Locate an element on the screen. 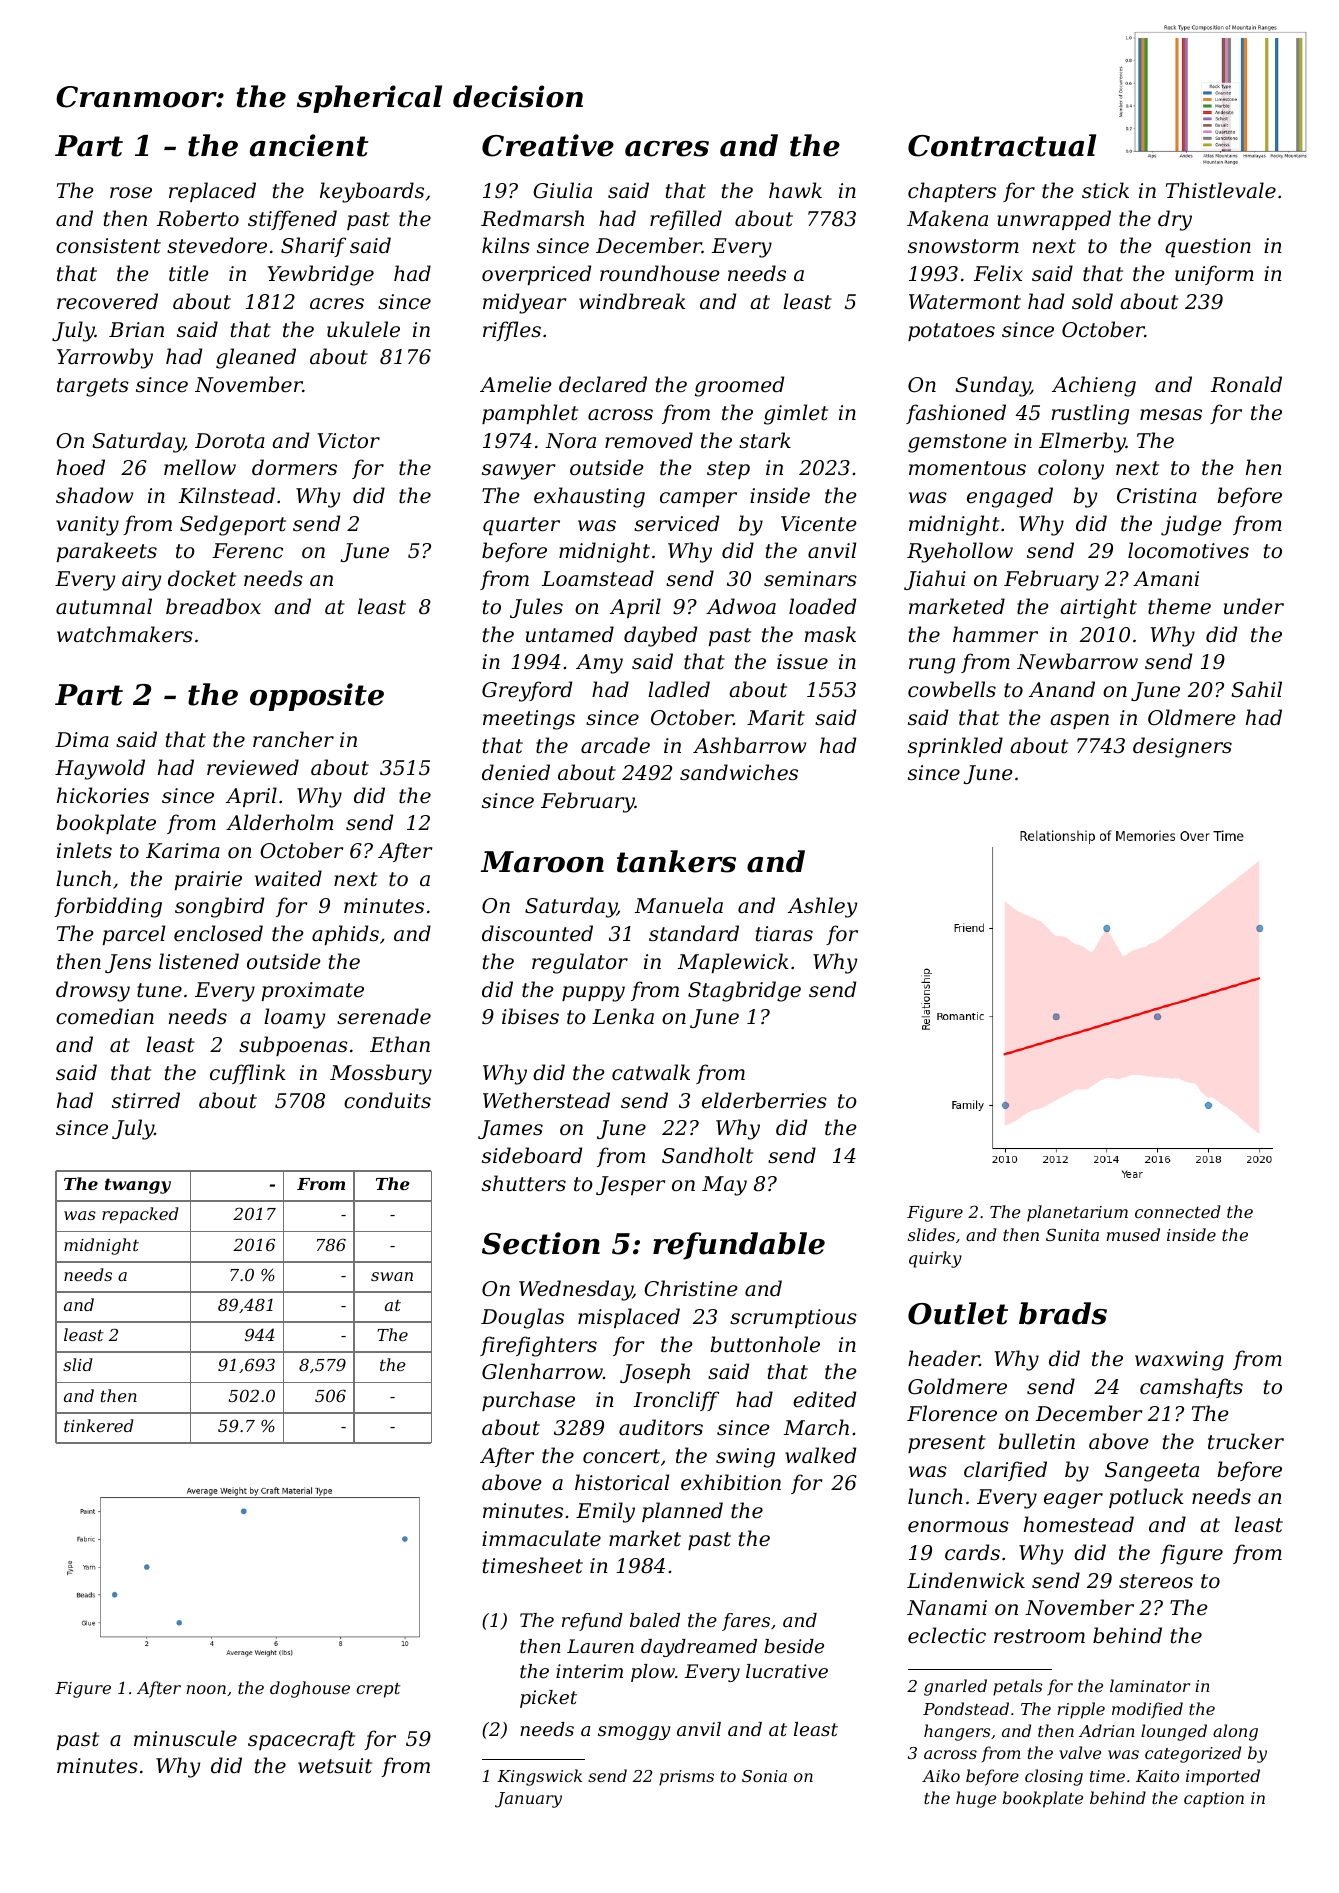 The height and width of the screenshot is (1893, 1339). Sandholt is located at coordinates (707, 1155).
